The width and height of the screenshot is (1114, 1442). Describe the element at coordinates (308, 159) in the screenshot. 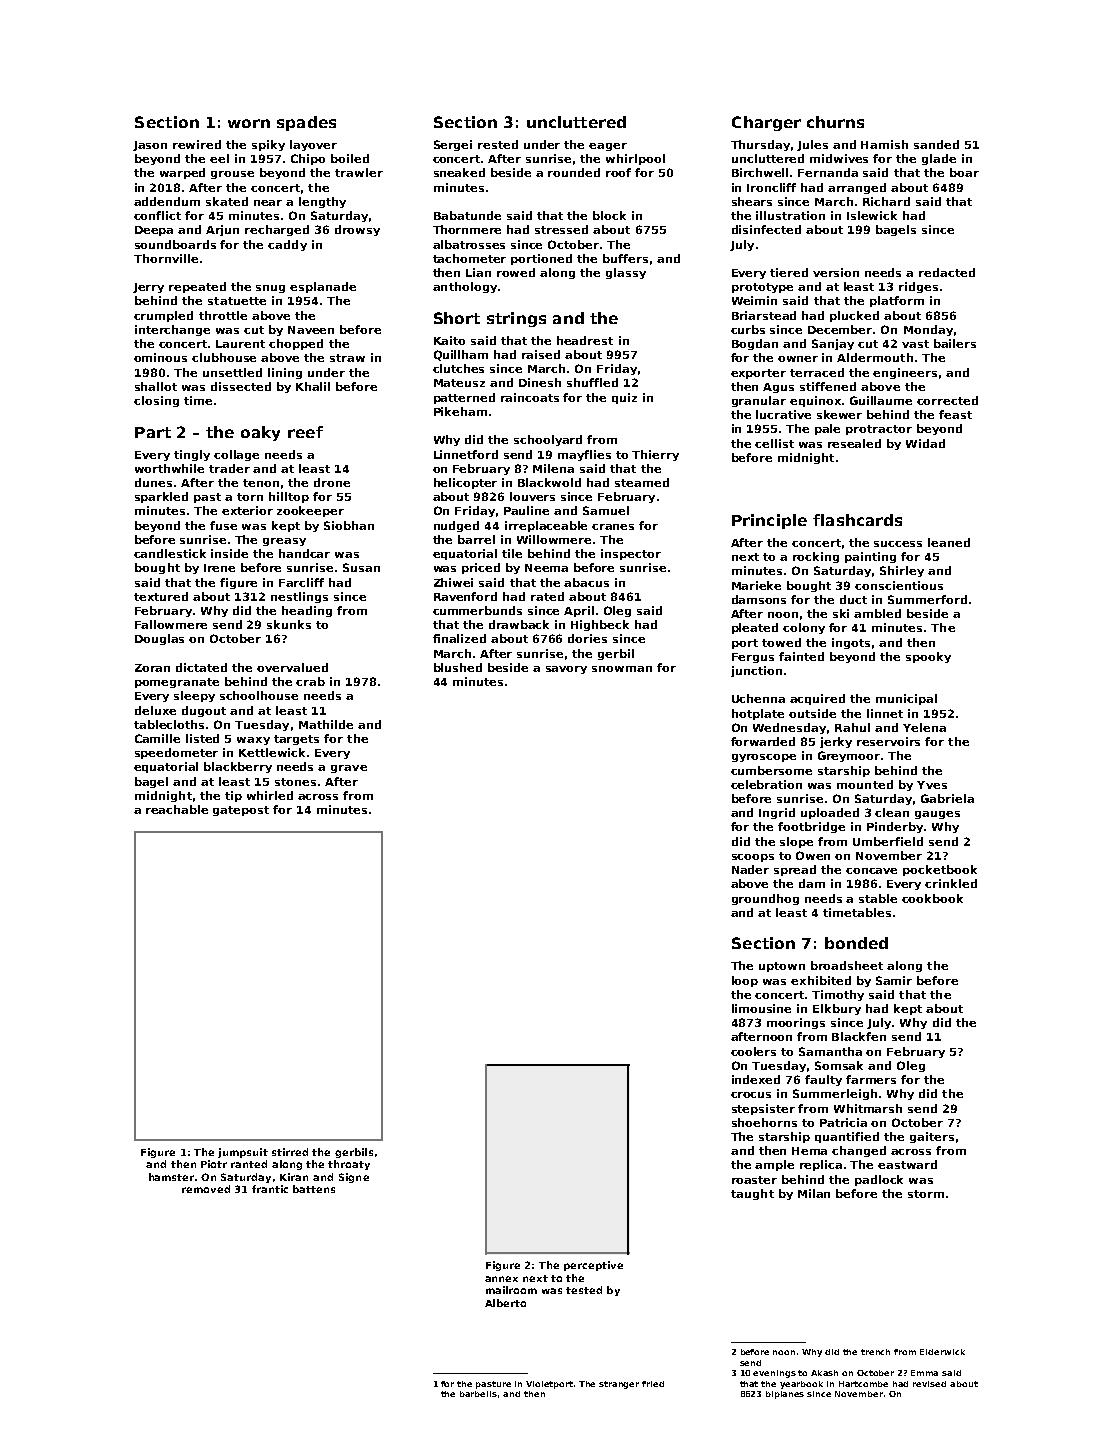

I see `Chipo` at that location.
